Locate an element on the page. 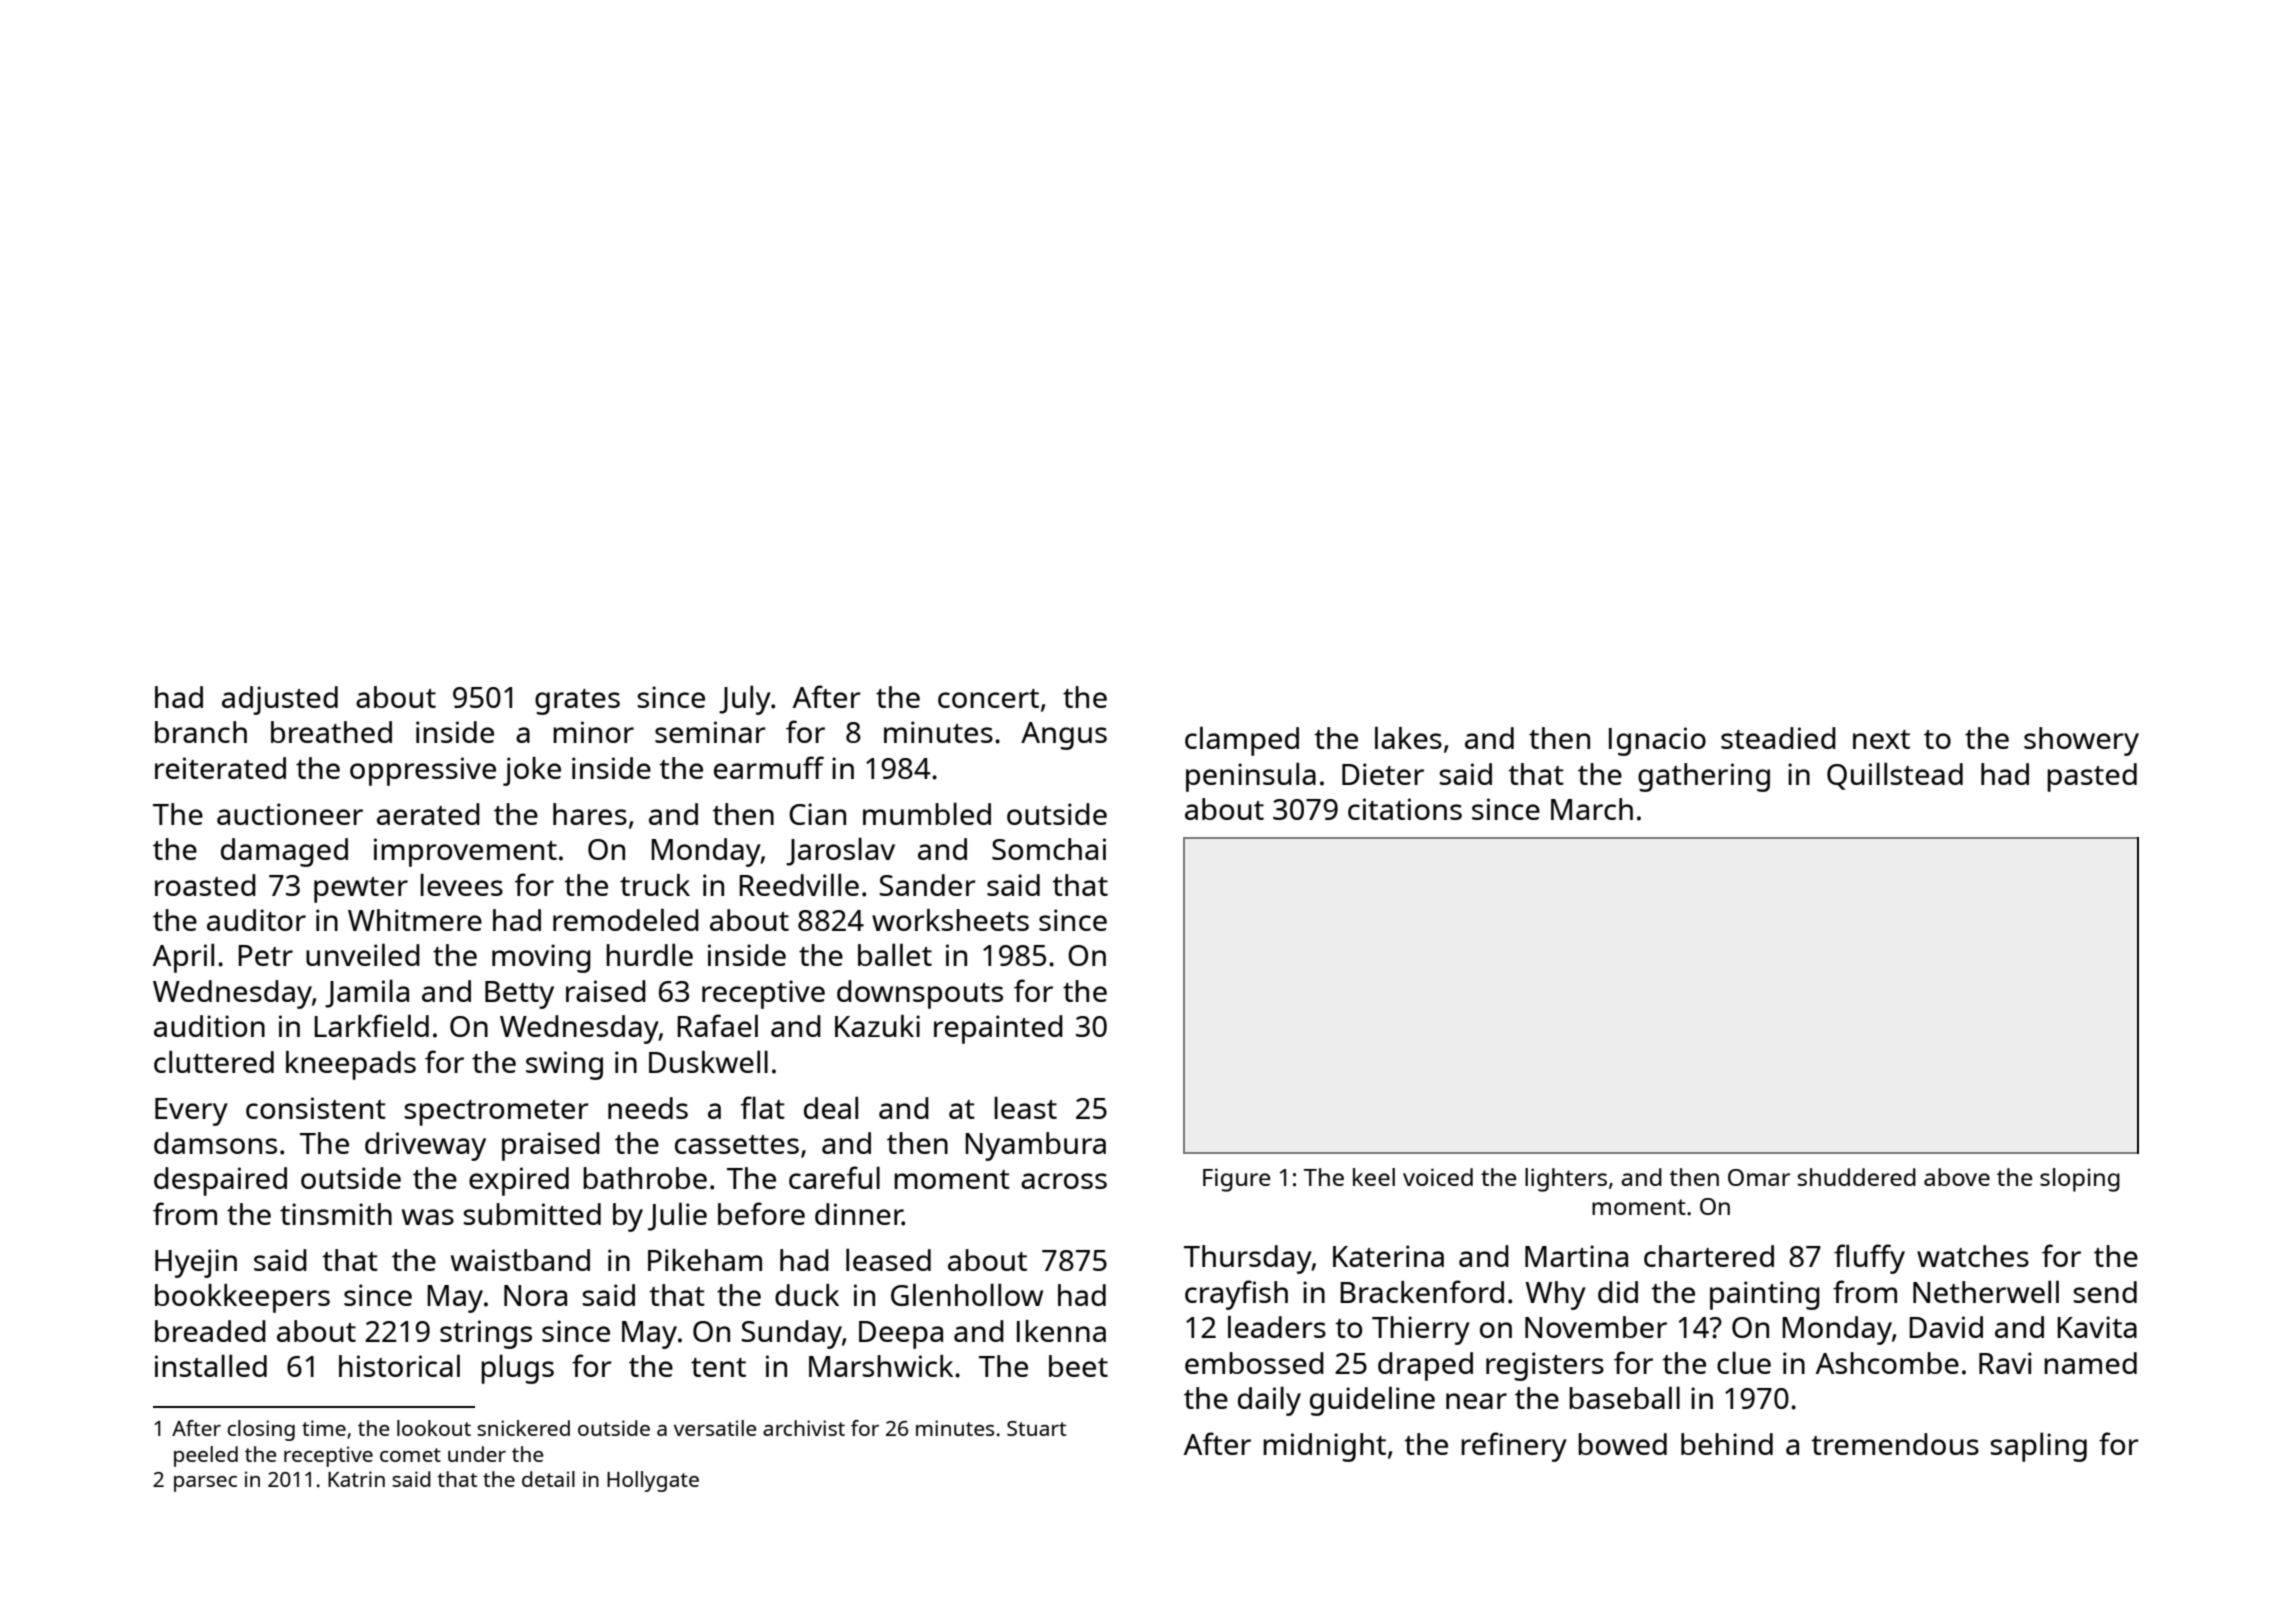  despaired is located at coordinates (220, 1181).
